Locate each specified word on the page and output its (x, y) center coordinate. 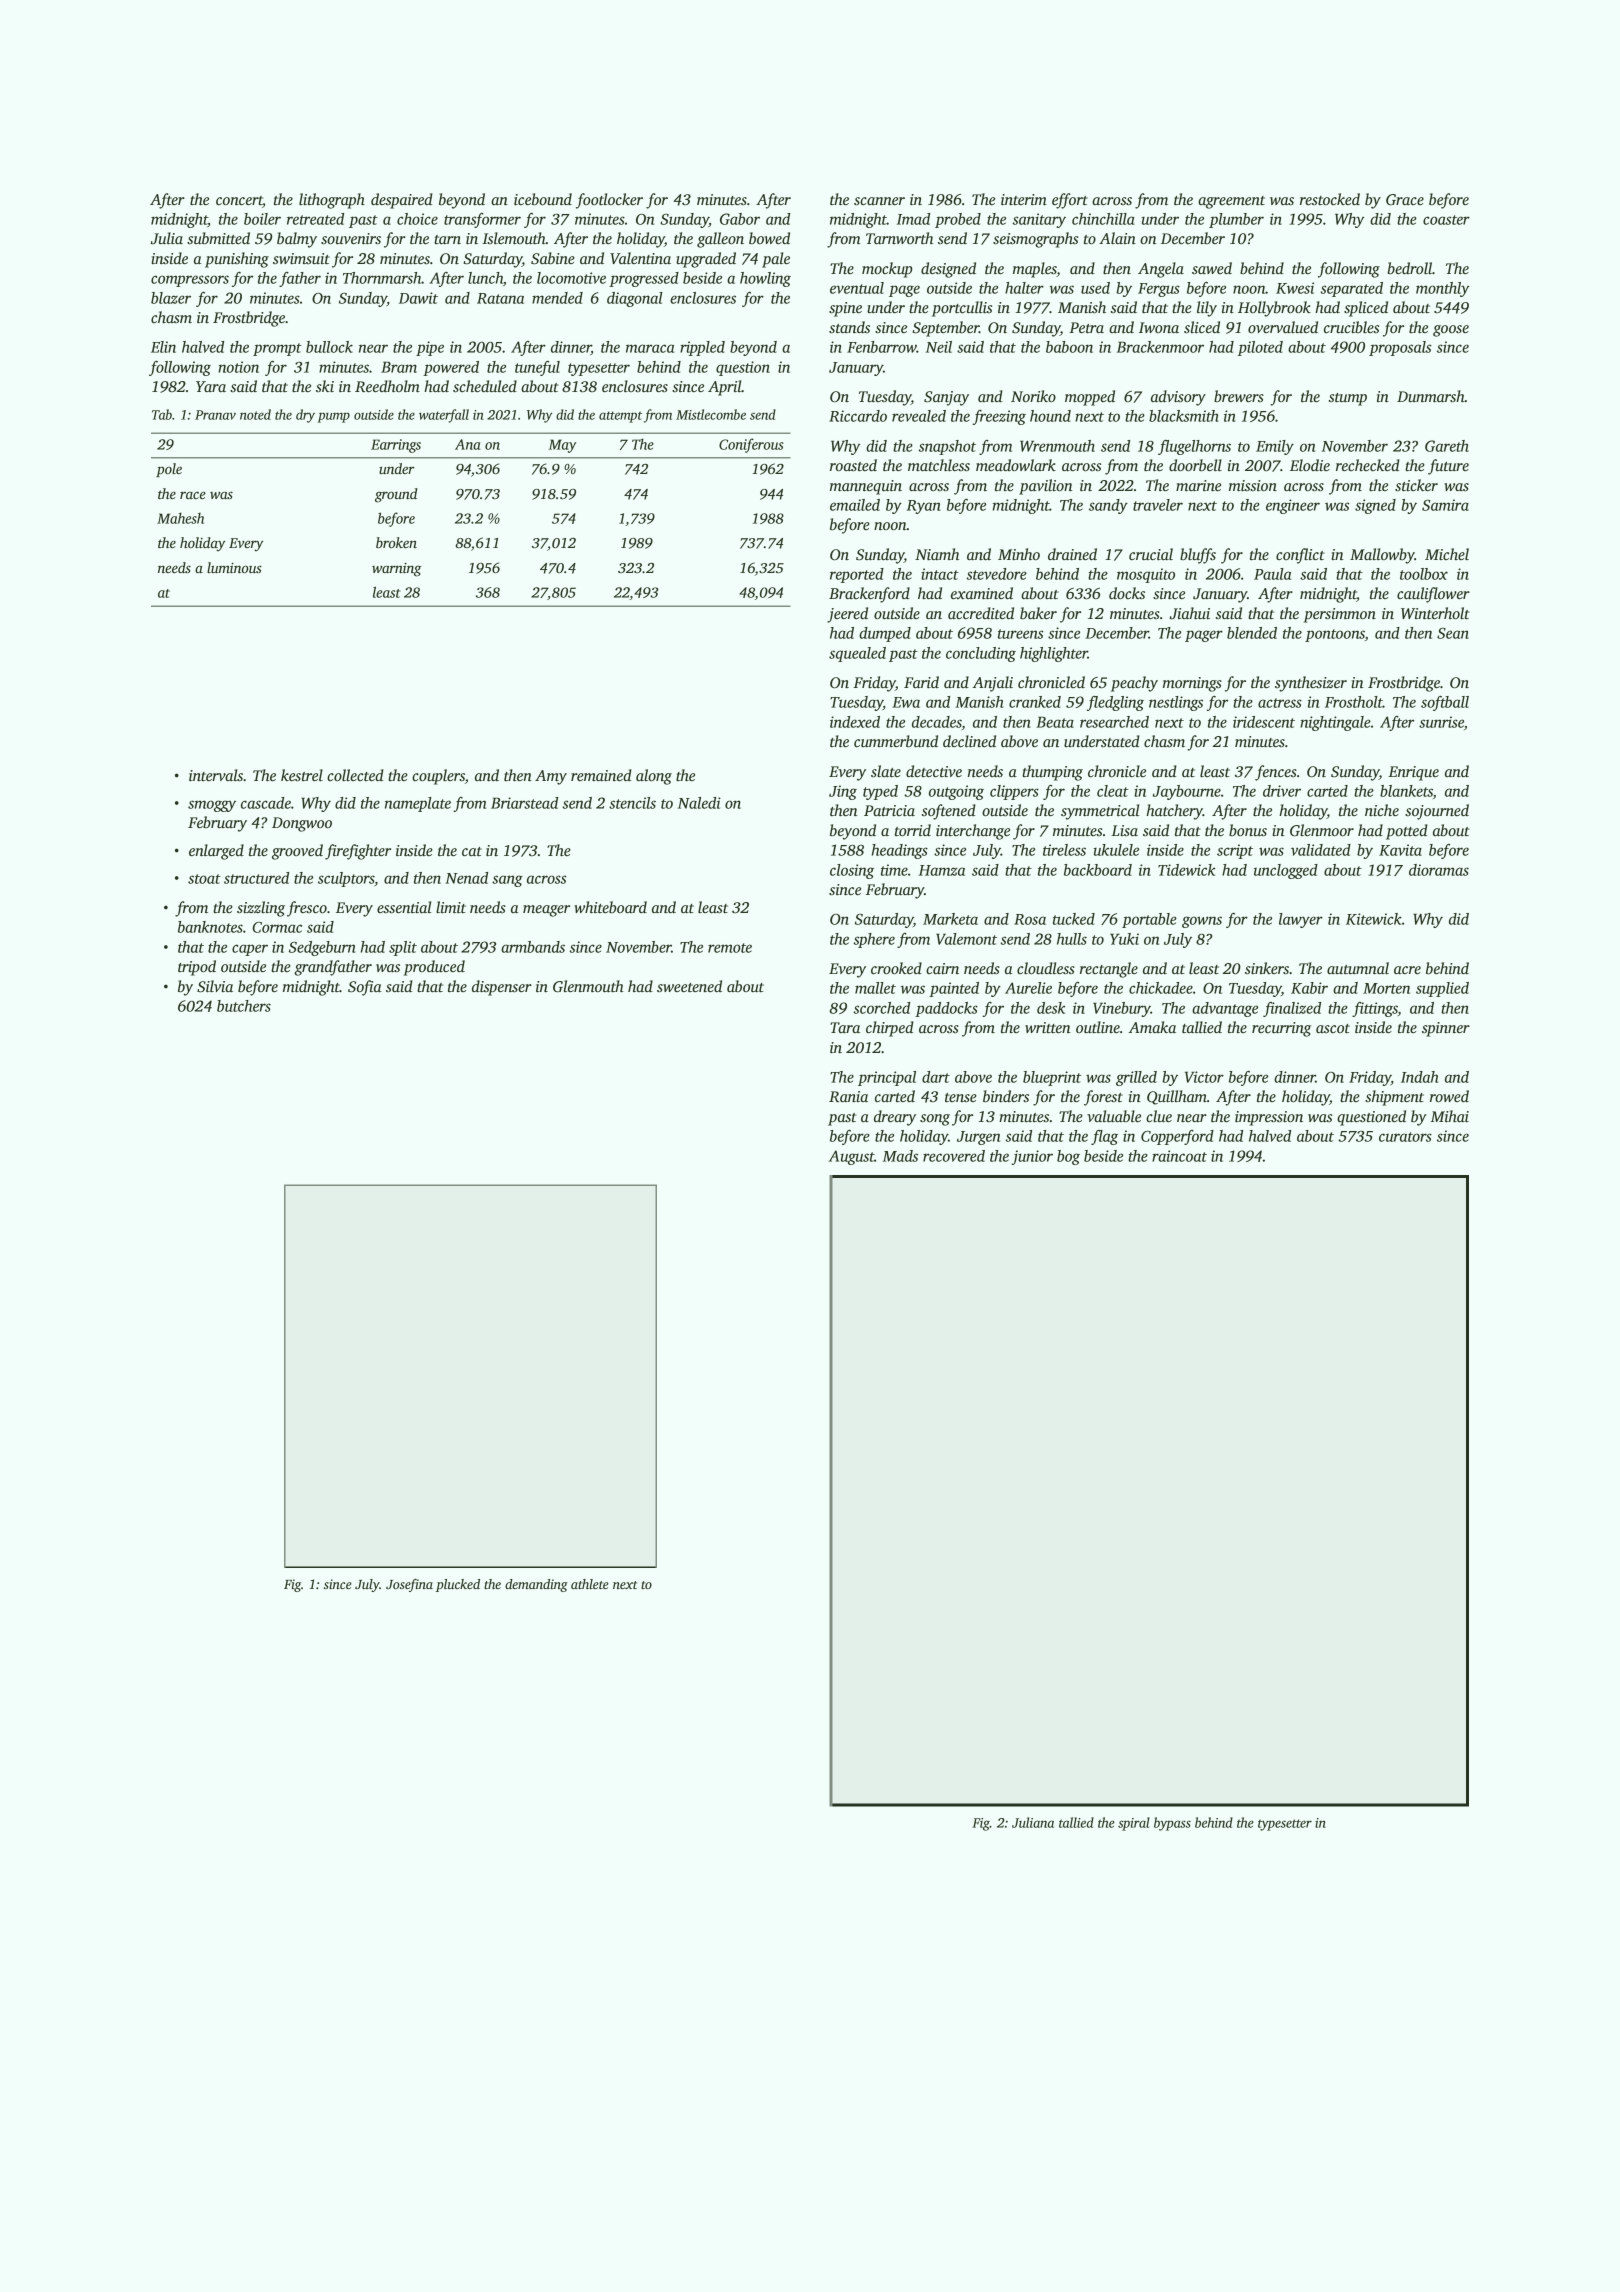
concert (239, 200)
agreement (1231, 202)
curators (1405, 1137)
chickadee (1161, 988)
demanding (536, 1585)
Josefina (409, 1585)
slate (886, 771)
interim (1024, 199)
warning (396, 570)
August (852, 1157)
